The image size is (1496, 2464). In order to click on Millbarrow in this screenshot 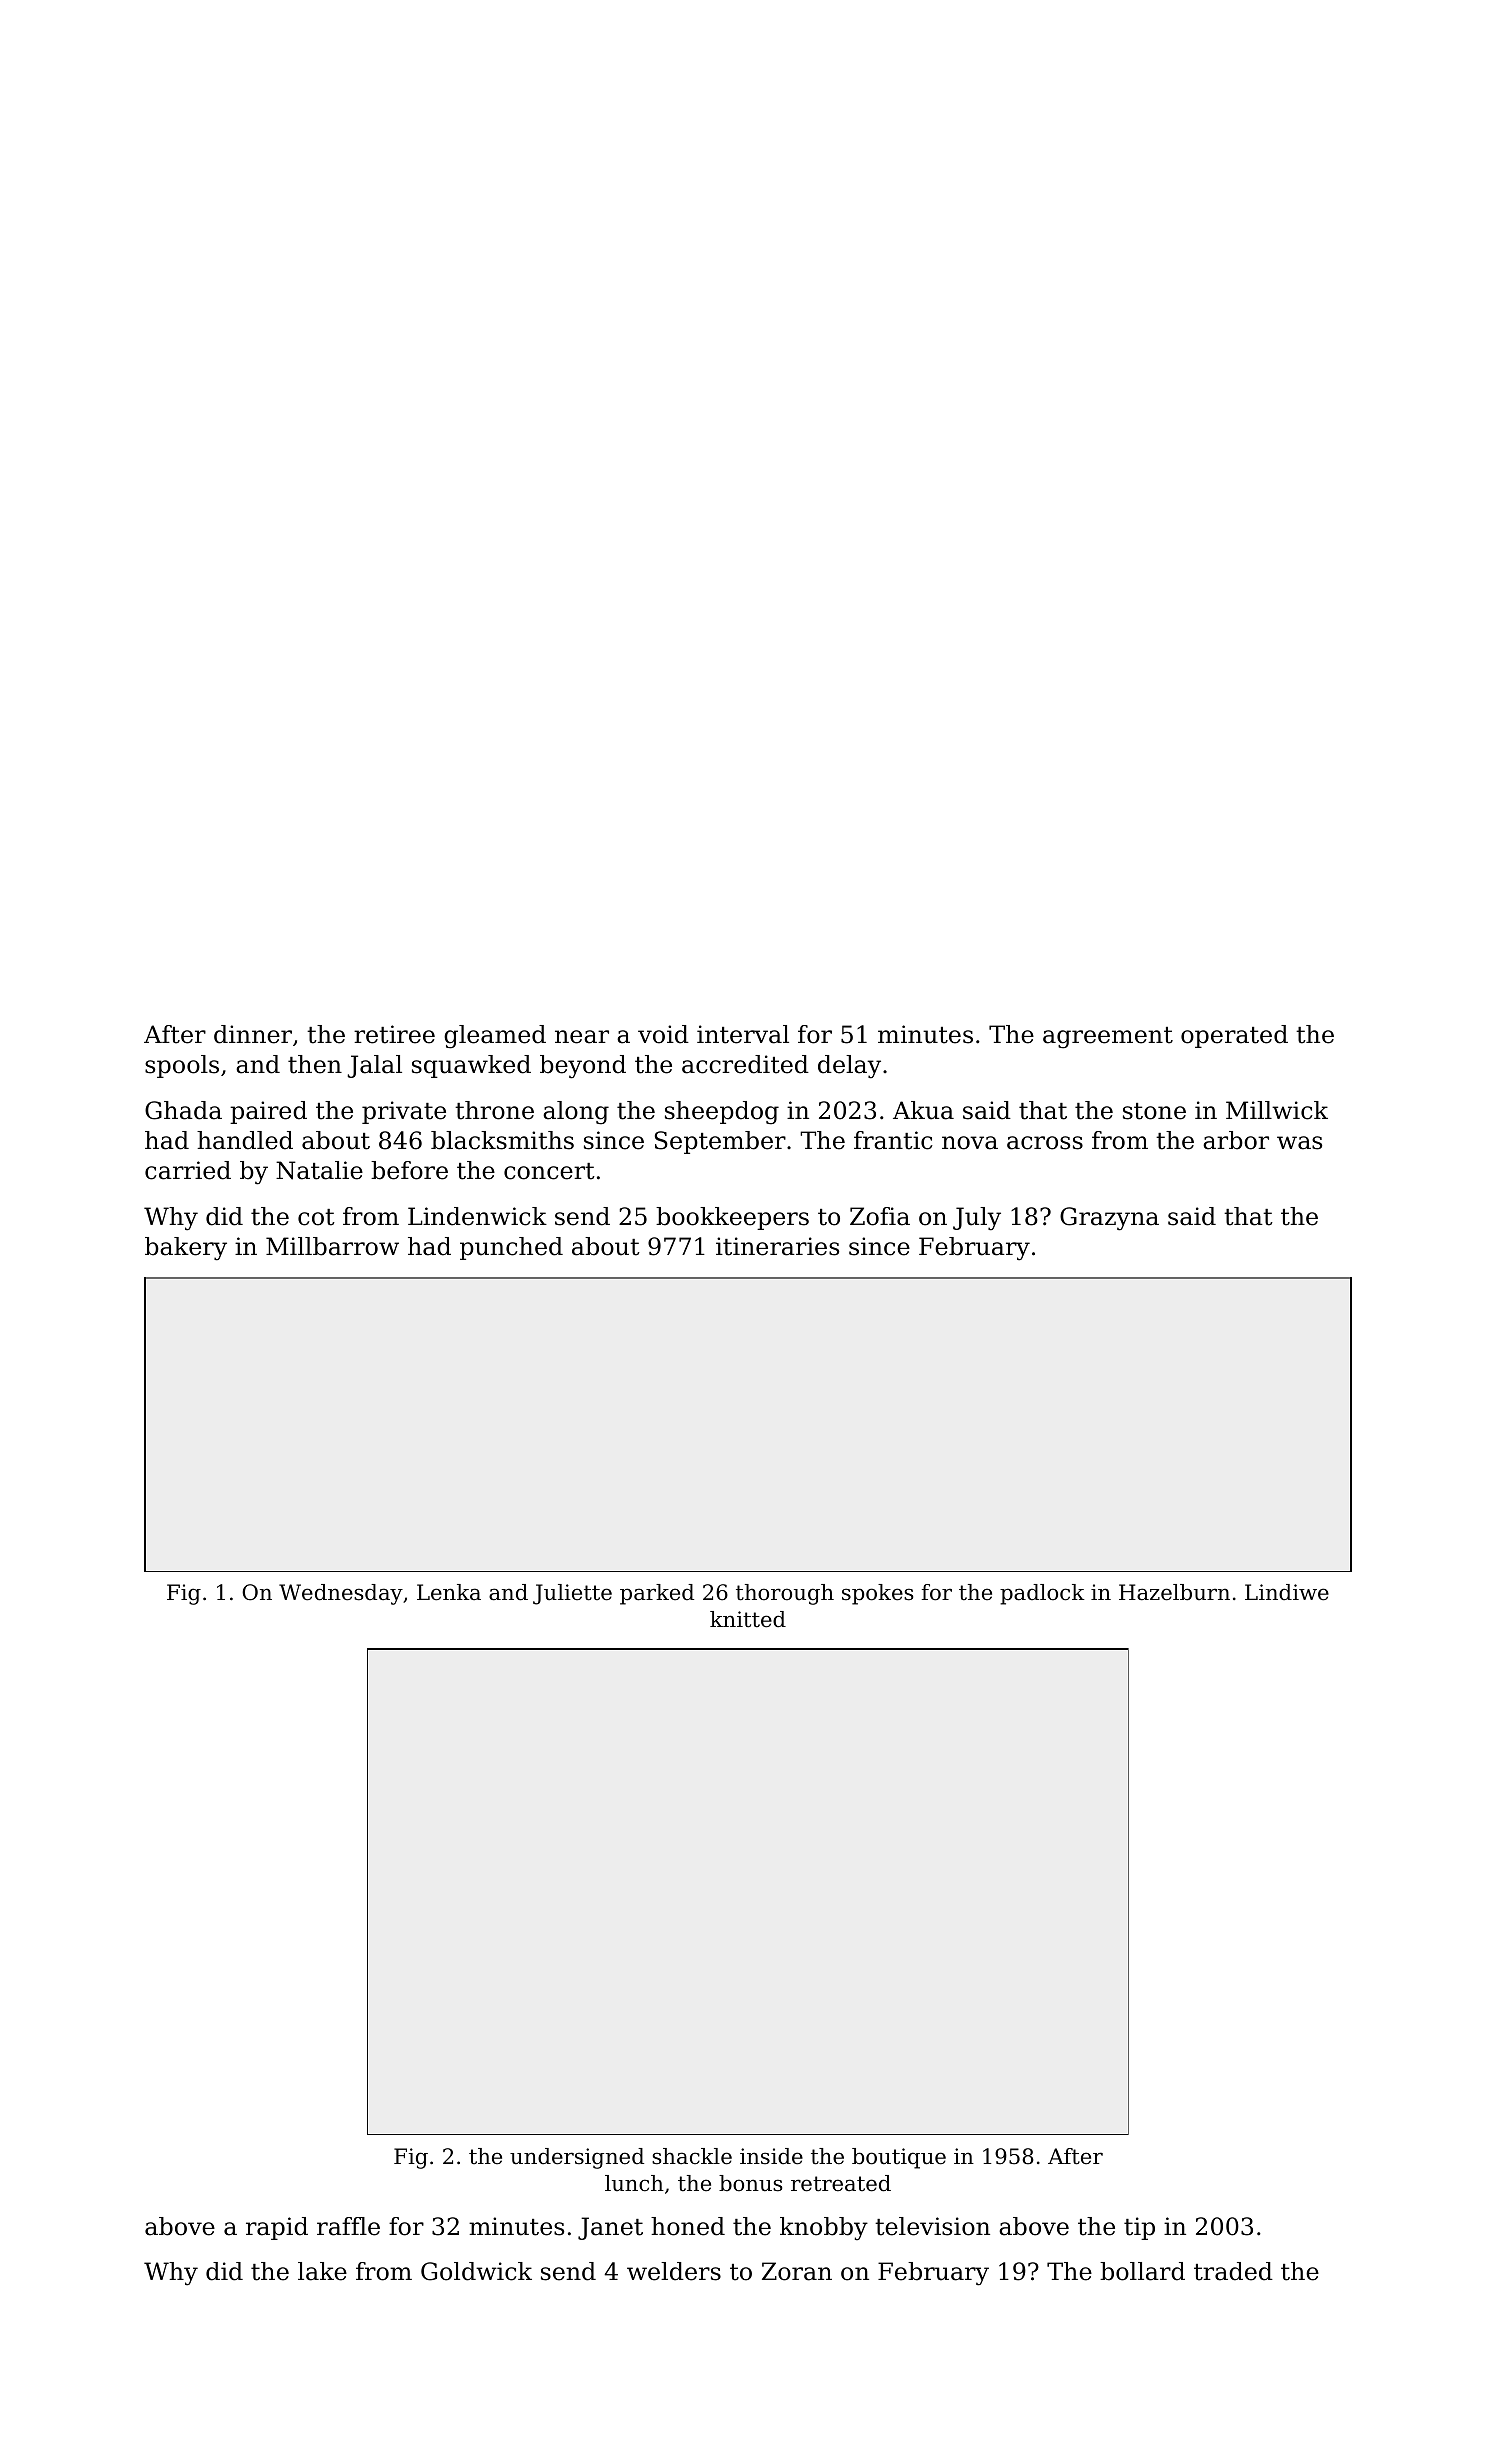, I will do `click(332, 1246)`.
